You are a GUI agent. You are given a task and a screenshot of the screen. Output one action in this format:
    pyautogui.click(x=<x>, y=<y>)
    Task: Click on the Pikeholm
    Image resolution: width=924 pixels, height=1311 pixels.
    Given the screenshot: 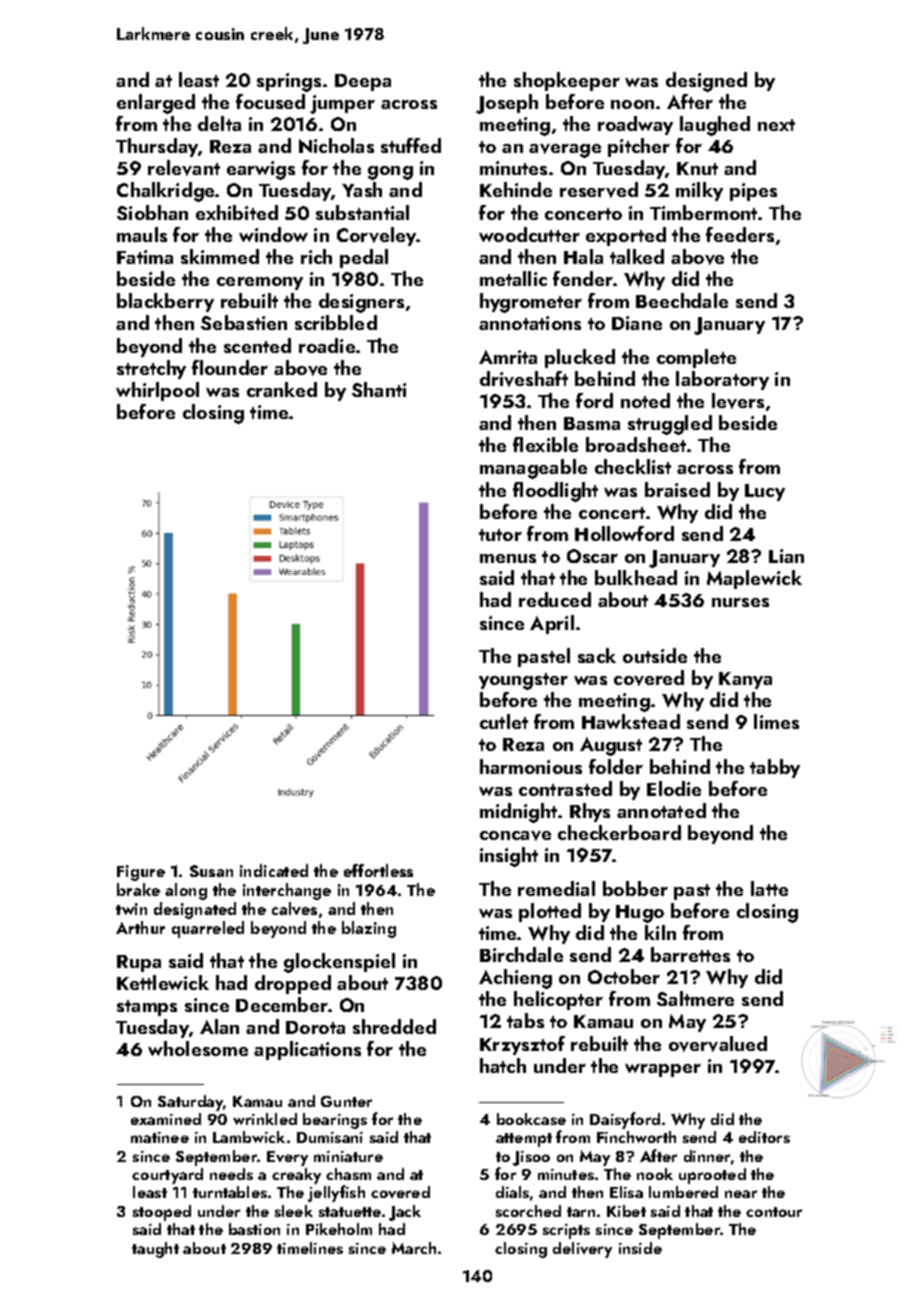 What is the action you would take?
    pyautogui.click(x=339, y=1229)
